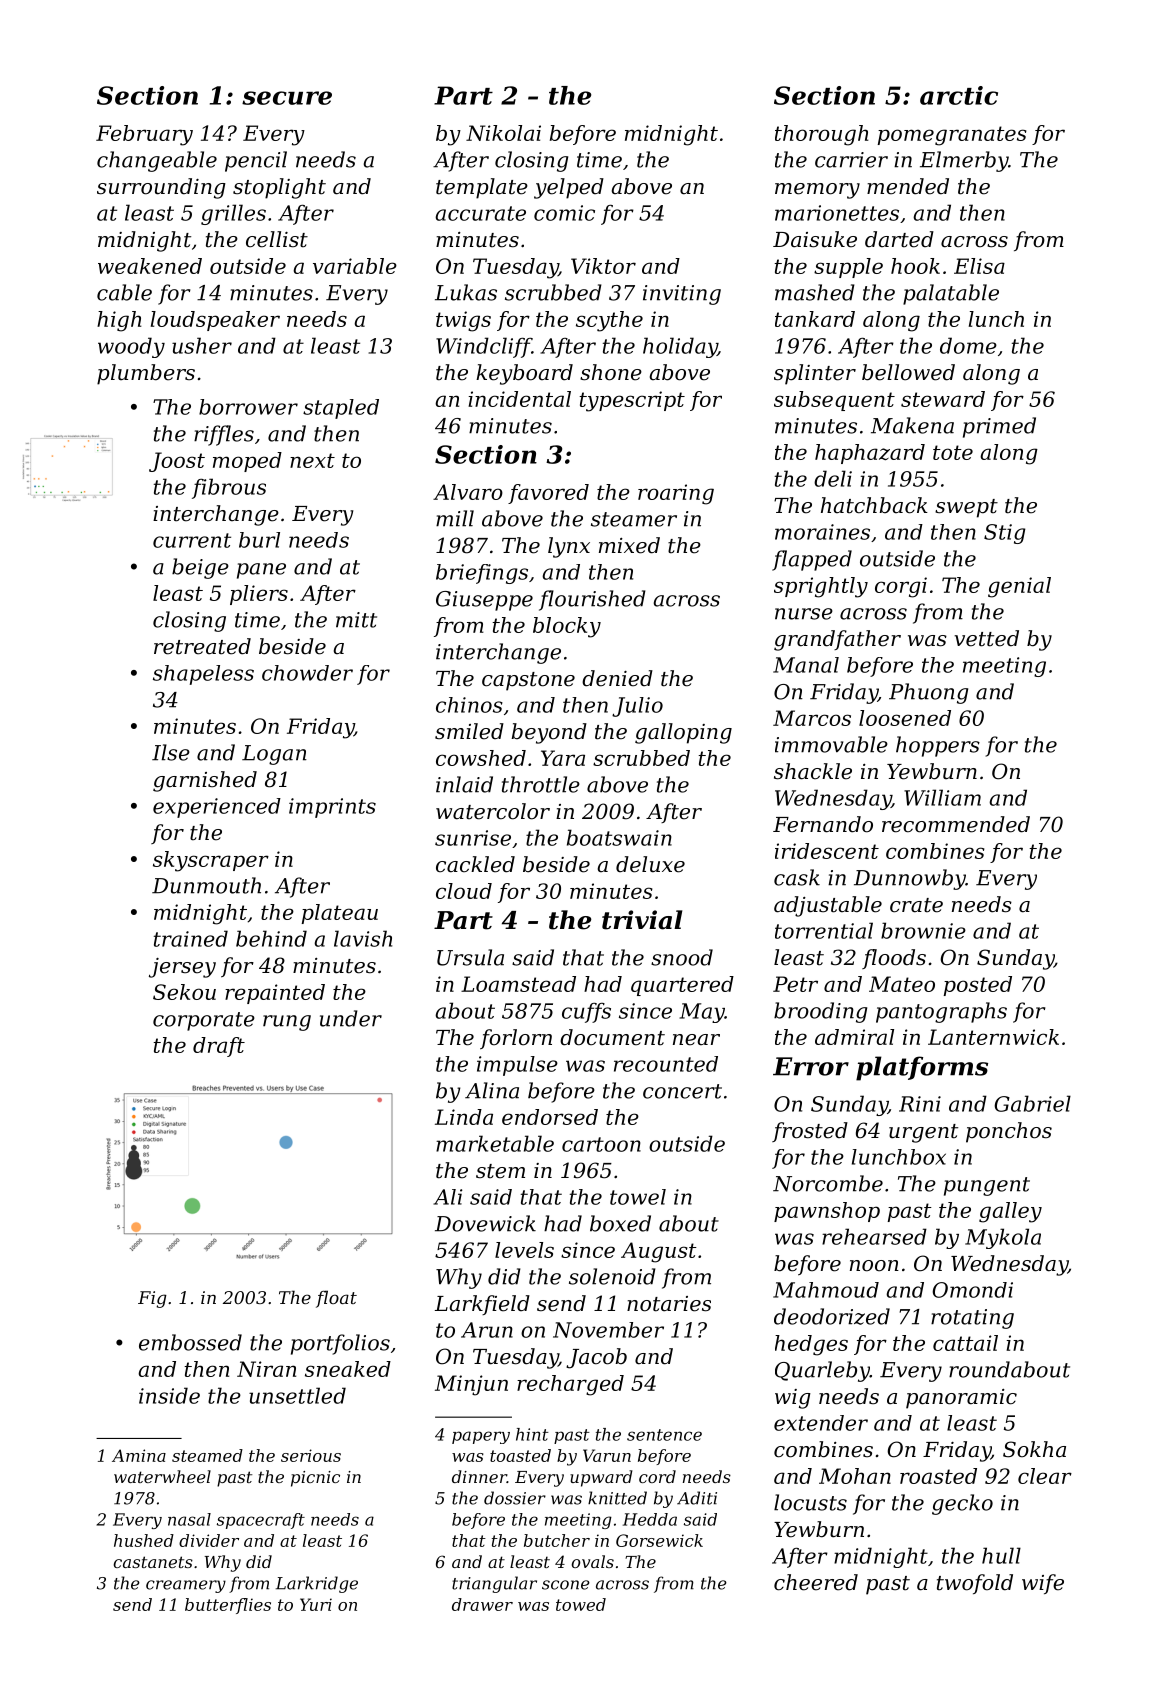 The image size is (1172, 1698). I want to click on changeable, so click(157, 161).
